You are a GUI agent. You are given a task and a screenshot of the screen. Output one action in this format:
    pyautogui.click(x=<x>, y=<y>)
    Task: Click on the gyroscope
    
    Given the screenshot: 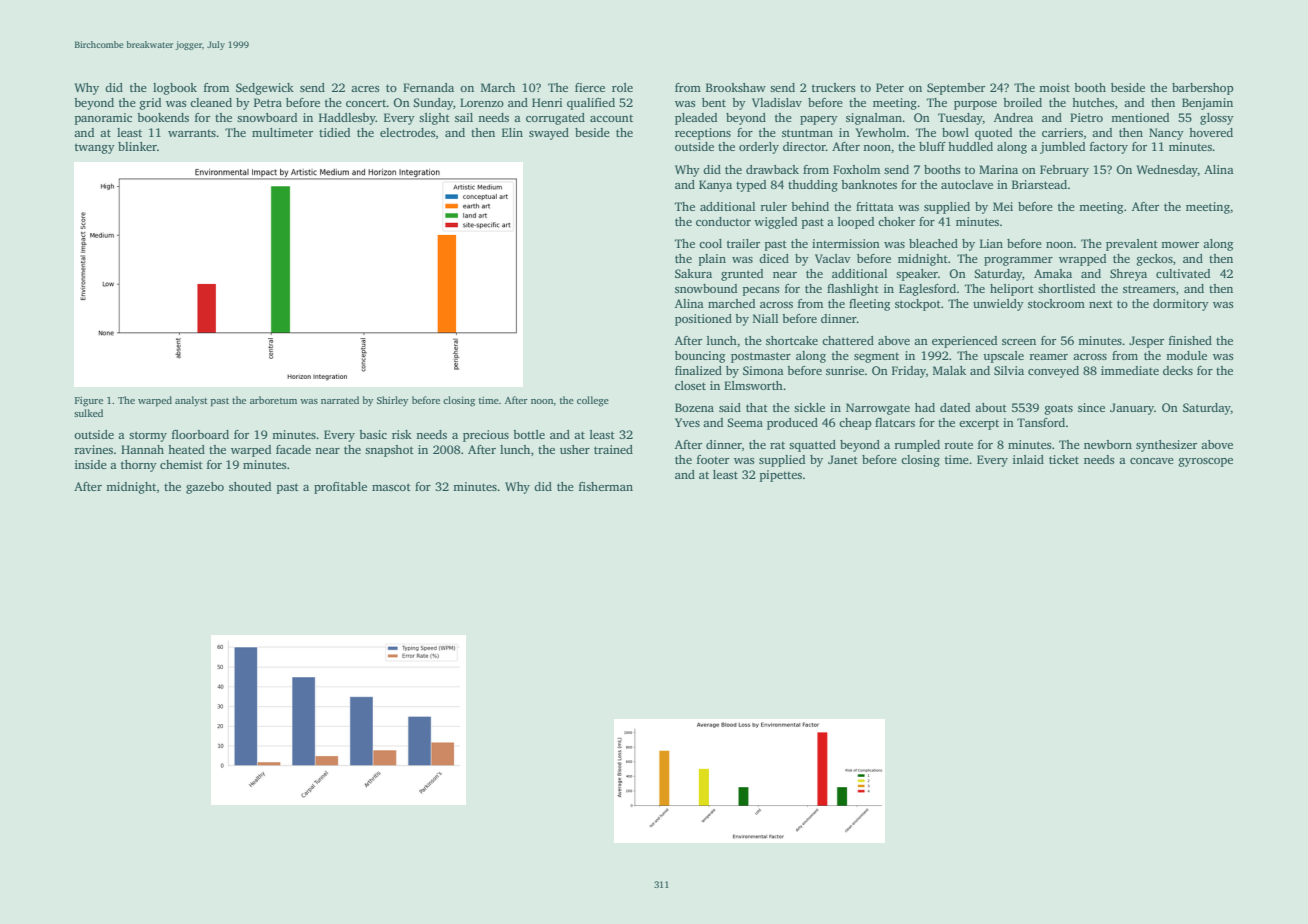 What is the action you would take?
    pyautogui.click(x=1205, y=462)
